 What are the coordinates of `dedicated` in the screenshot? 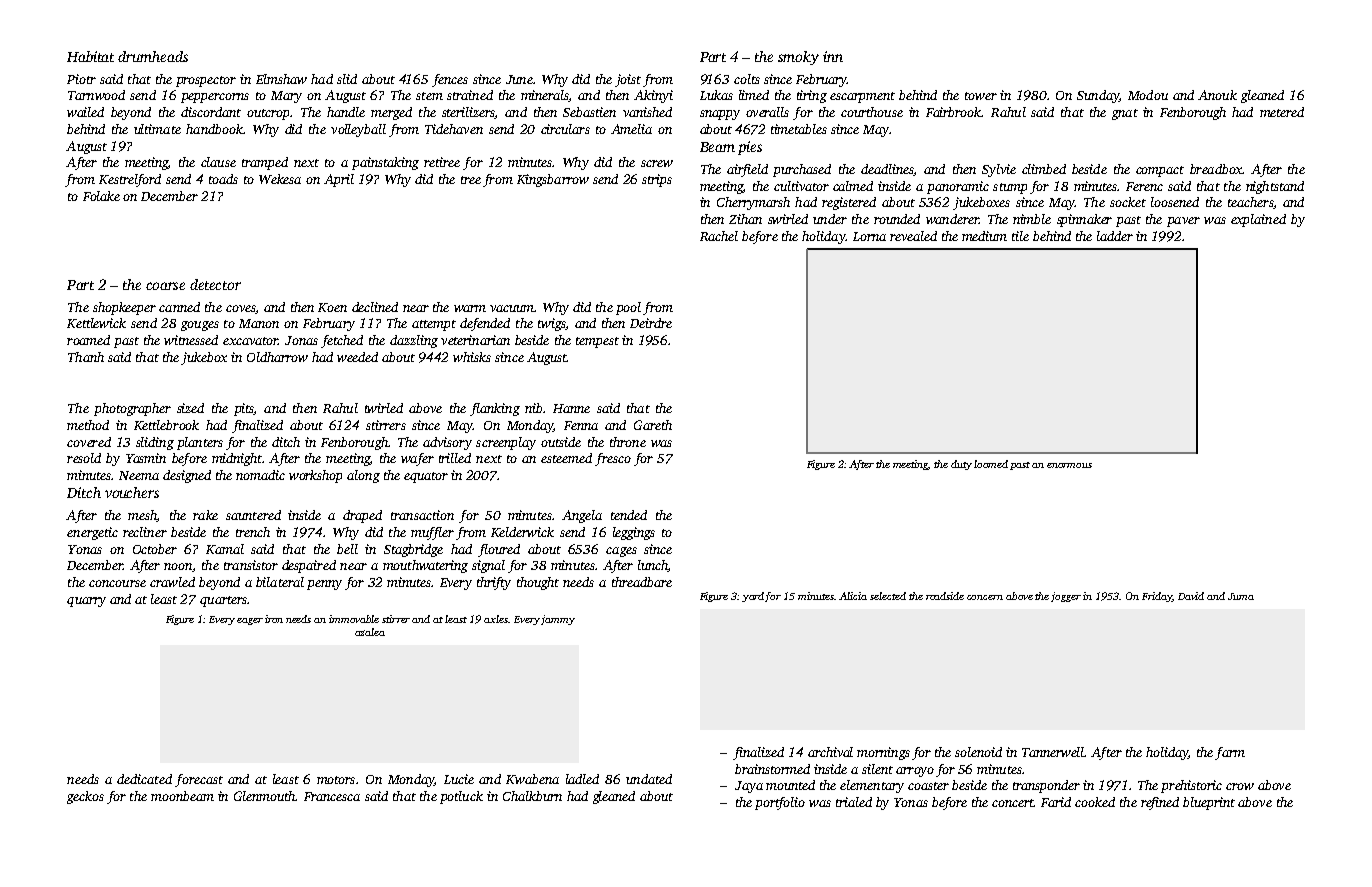 It's located at (144, 779).
